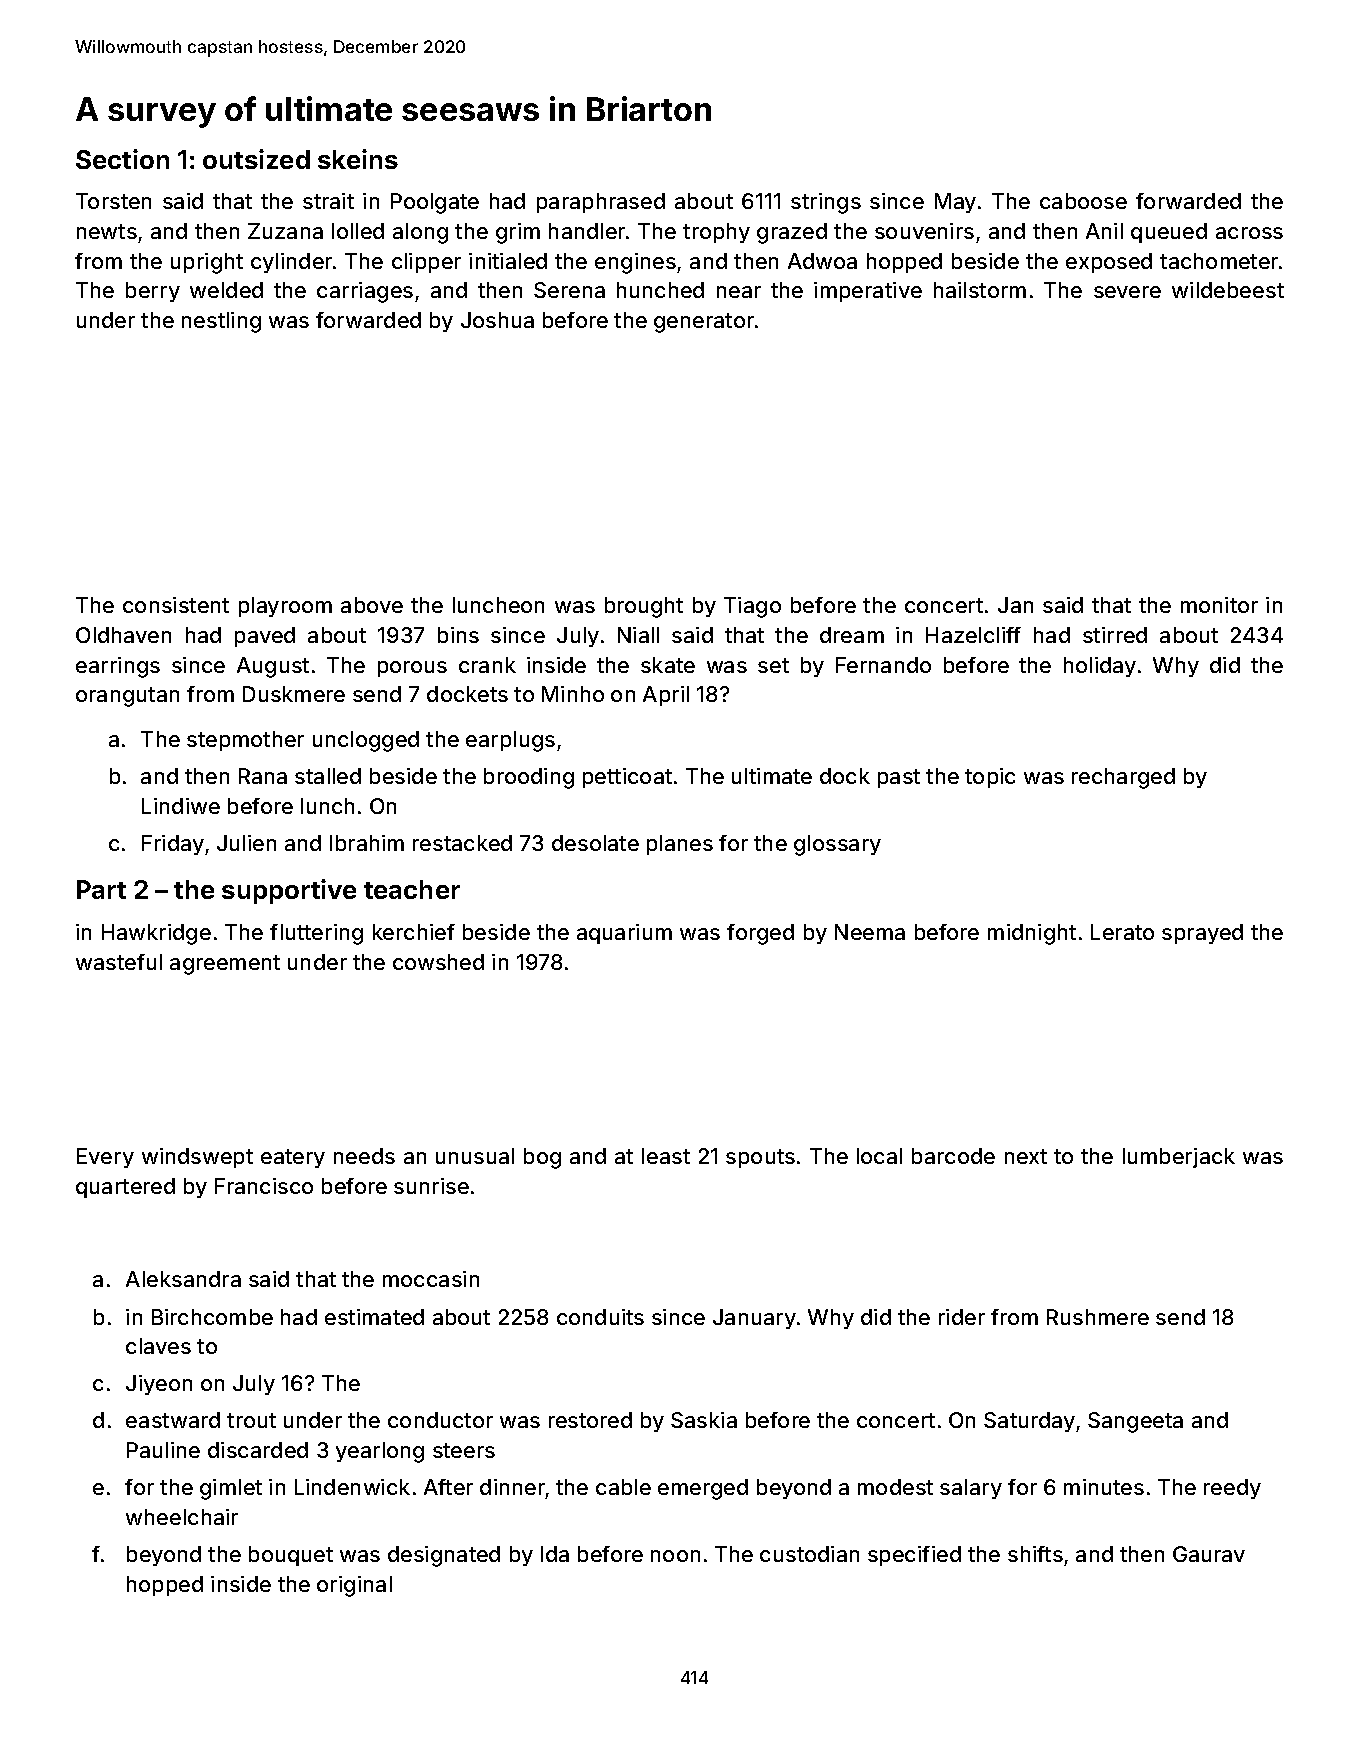  Describe the element at coordinates (1083, 201) in the screenshot. I see `caboose` at that location.
